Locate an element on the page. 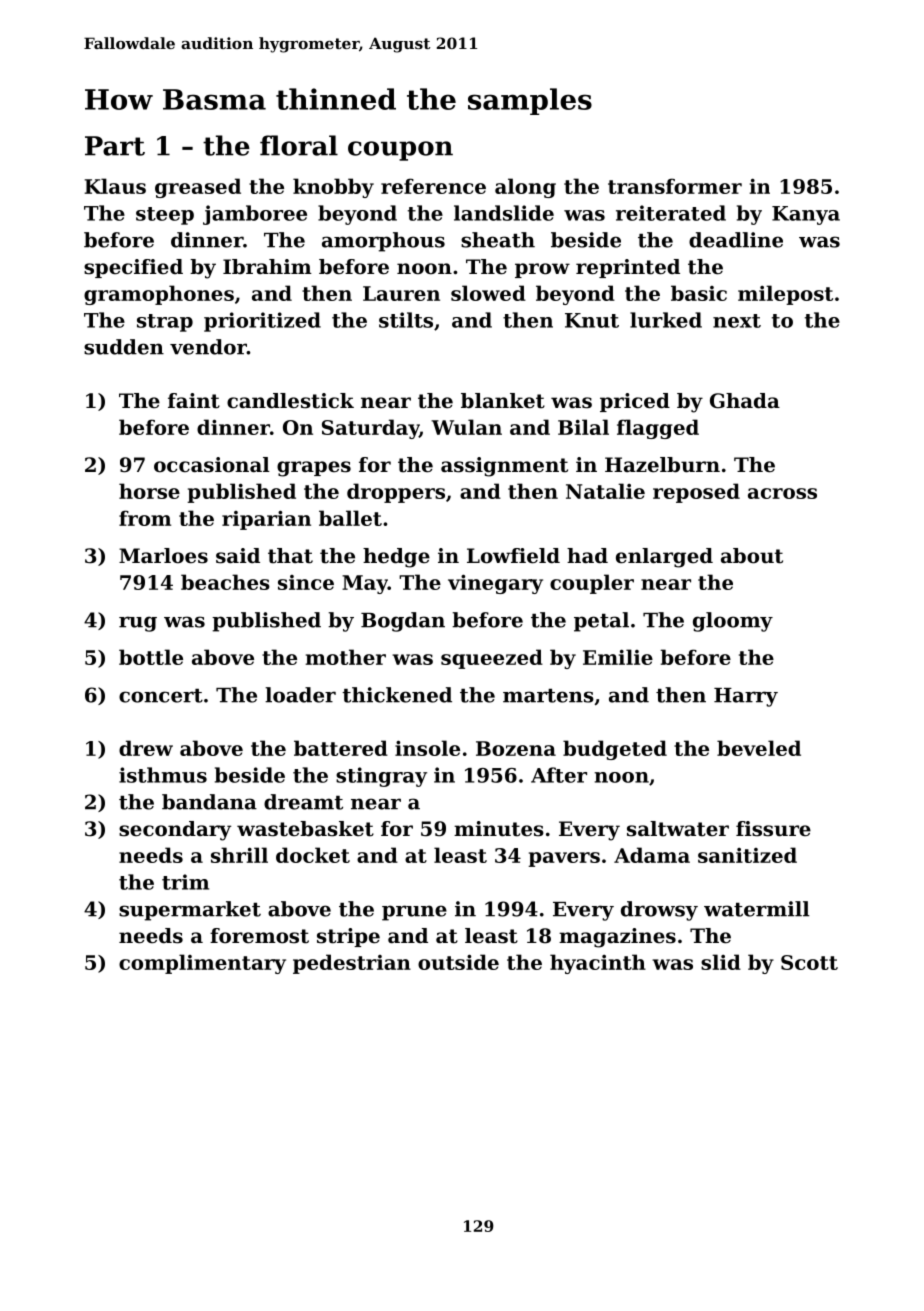  prow is located at coordinates (542, 270).
